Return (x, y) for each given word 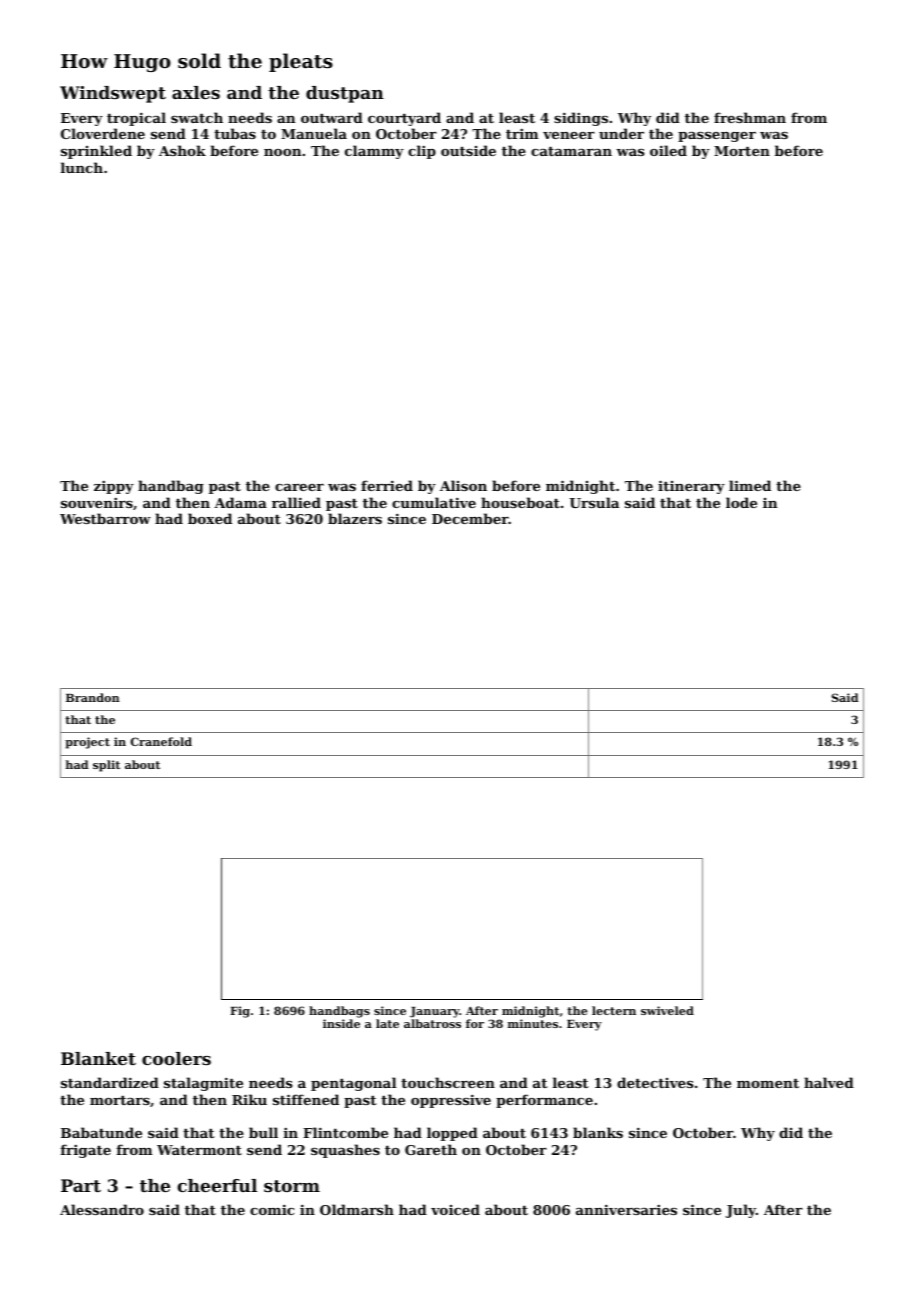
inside (341, 1023)
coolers (176, 1058)
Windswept (113, 94)
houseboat (520, 502)
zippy (114, 487)
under (621, 133)
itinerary (691, 487)
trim (522, 134)
